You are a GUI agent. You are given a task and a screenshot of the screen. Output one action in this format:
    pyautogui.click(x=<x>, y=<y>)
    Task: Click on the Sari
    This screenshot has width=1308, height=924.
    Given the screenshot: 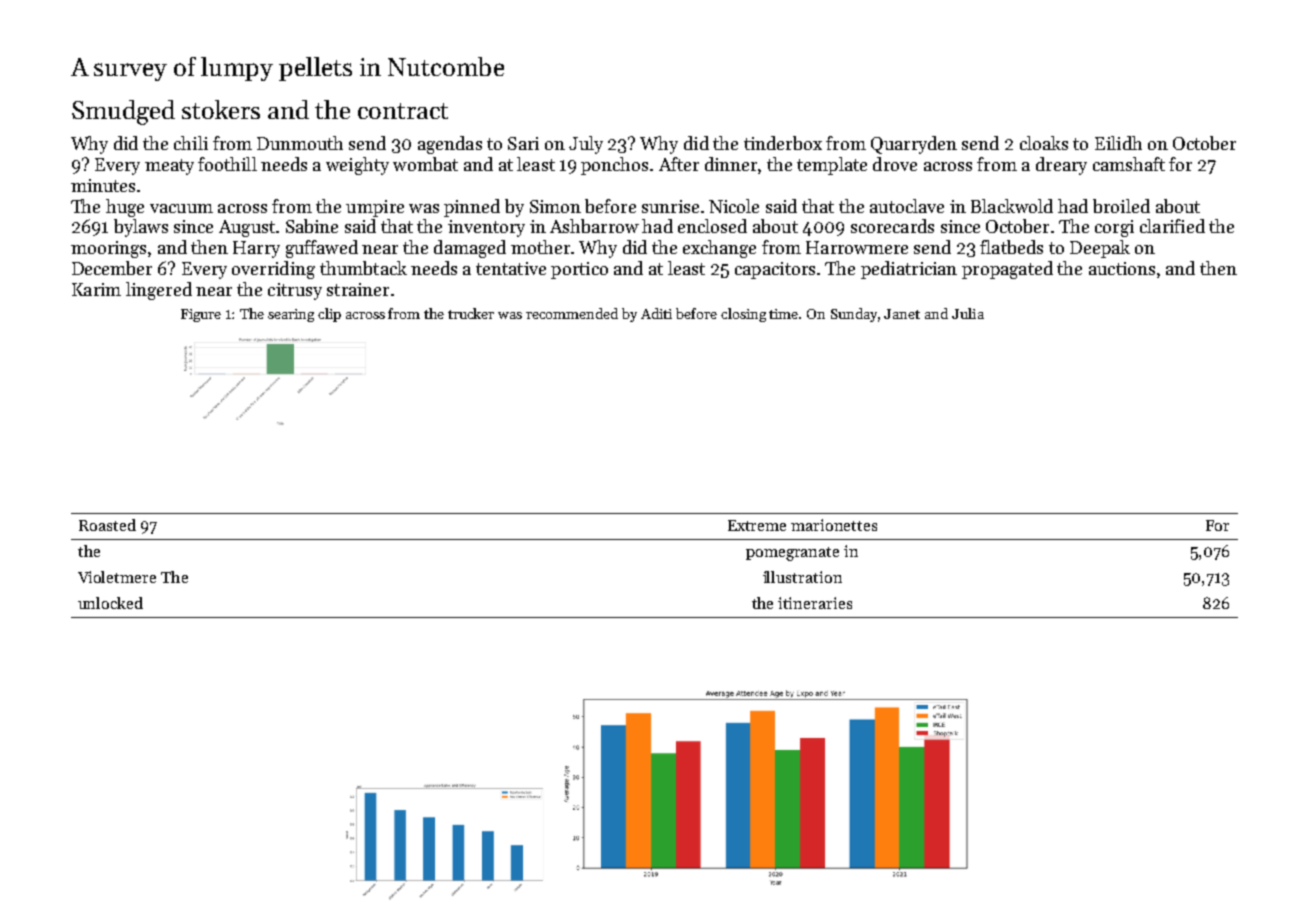 What is the action you would take?
    pyautogui.click(x=523, y=143)
